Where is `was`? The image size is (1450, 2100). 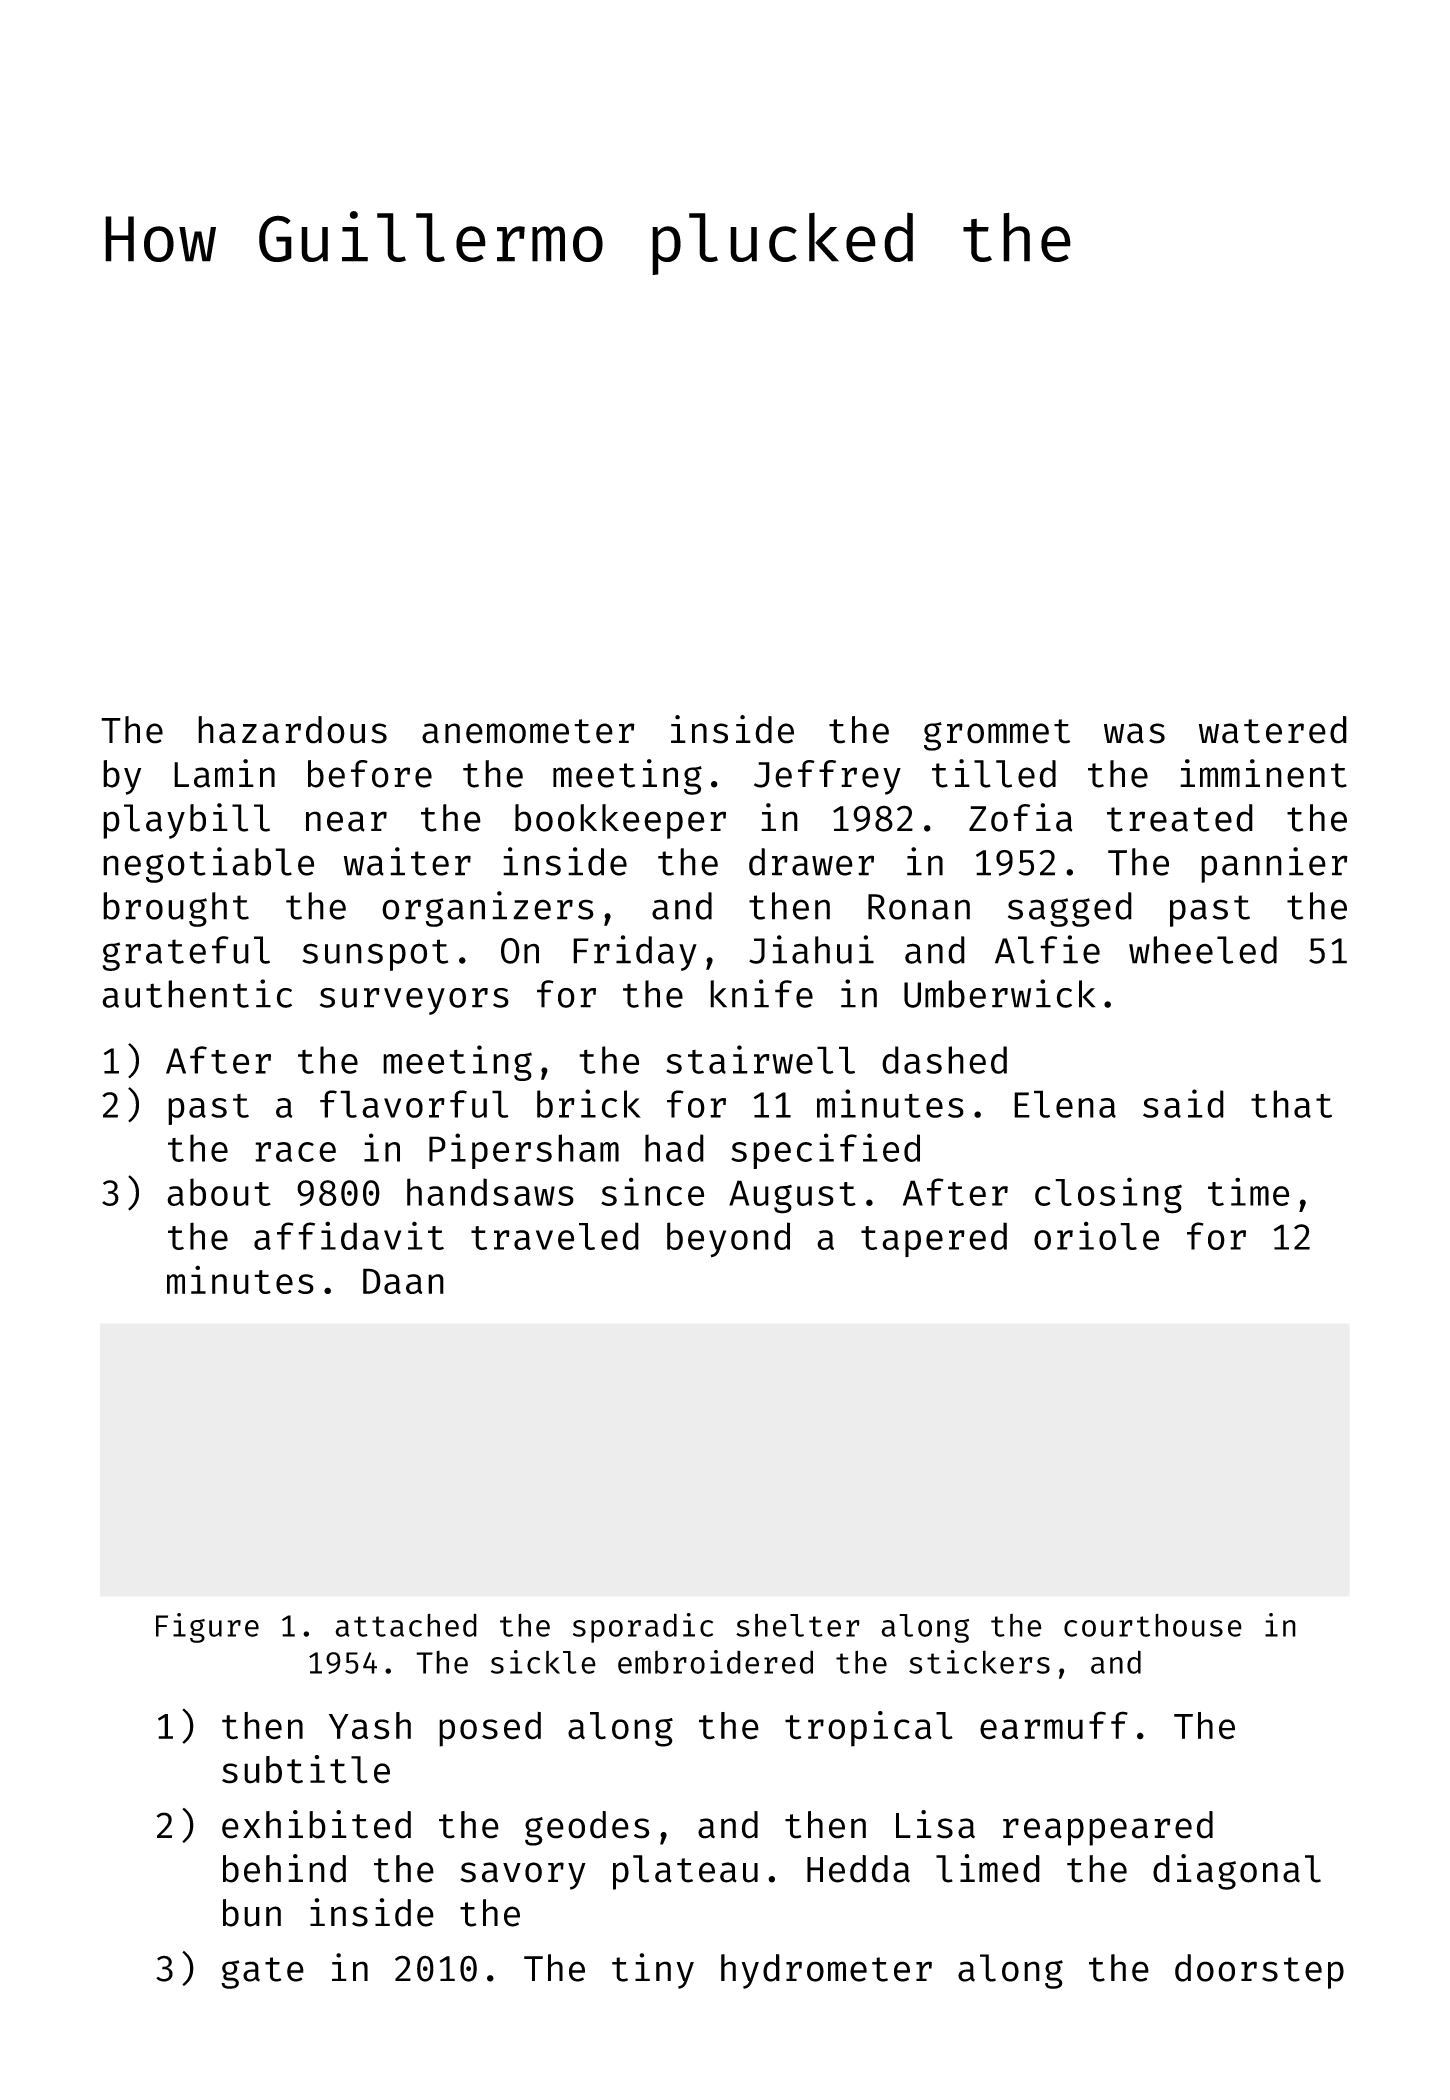
was is located at coordinates (1134, 733).
